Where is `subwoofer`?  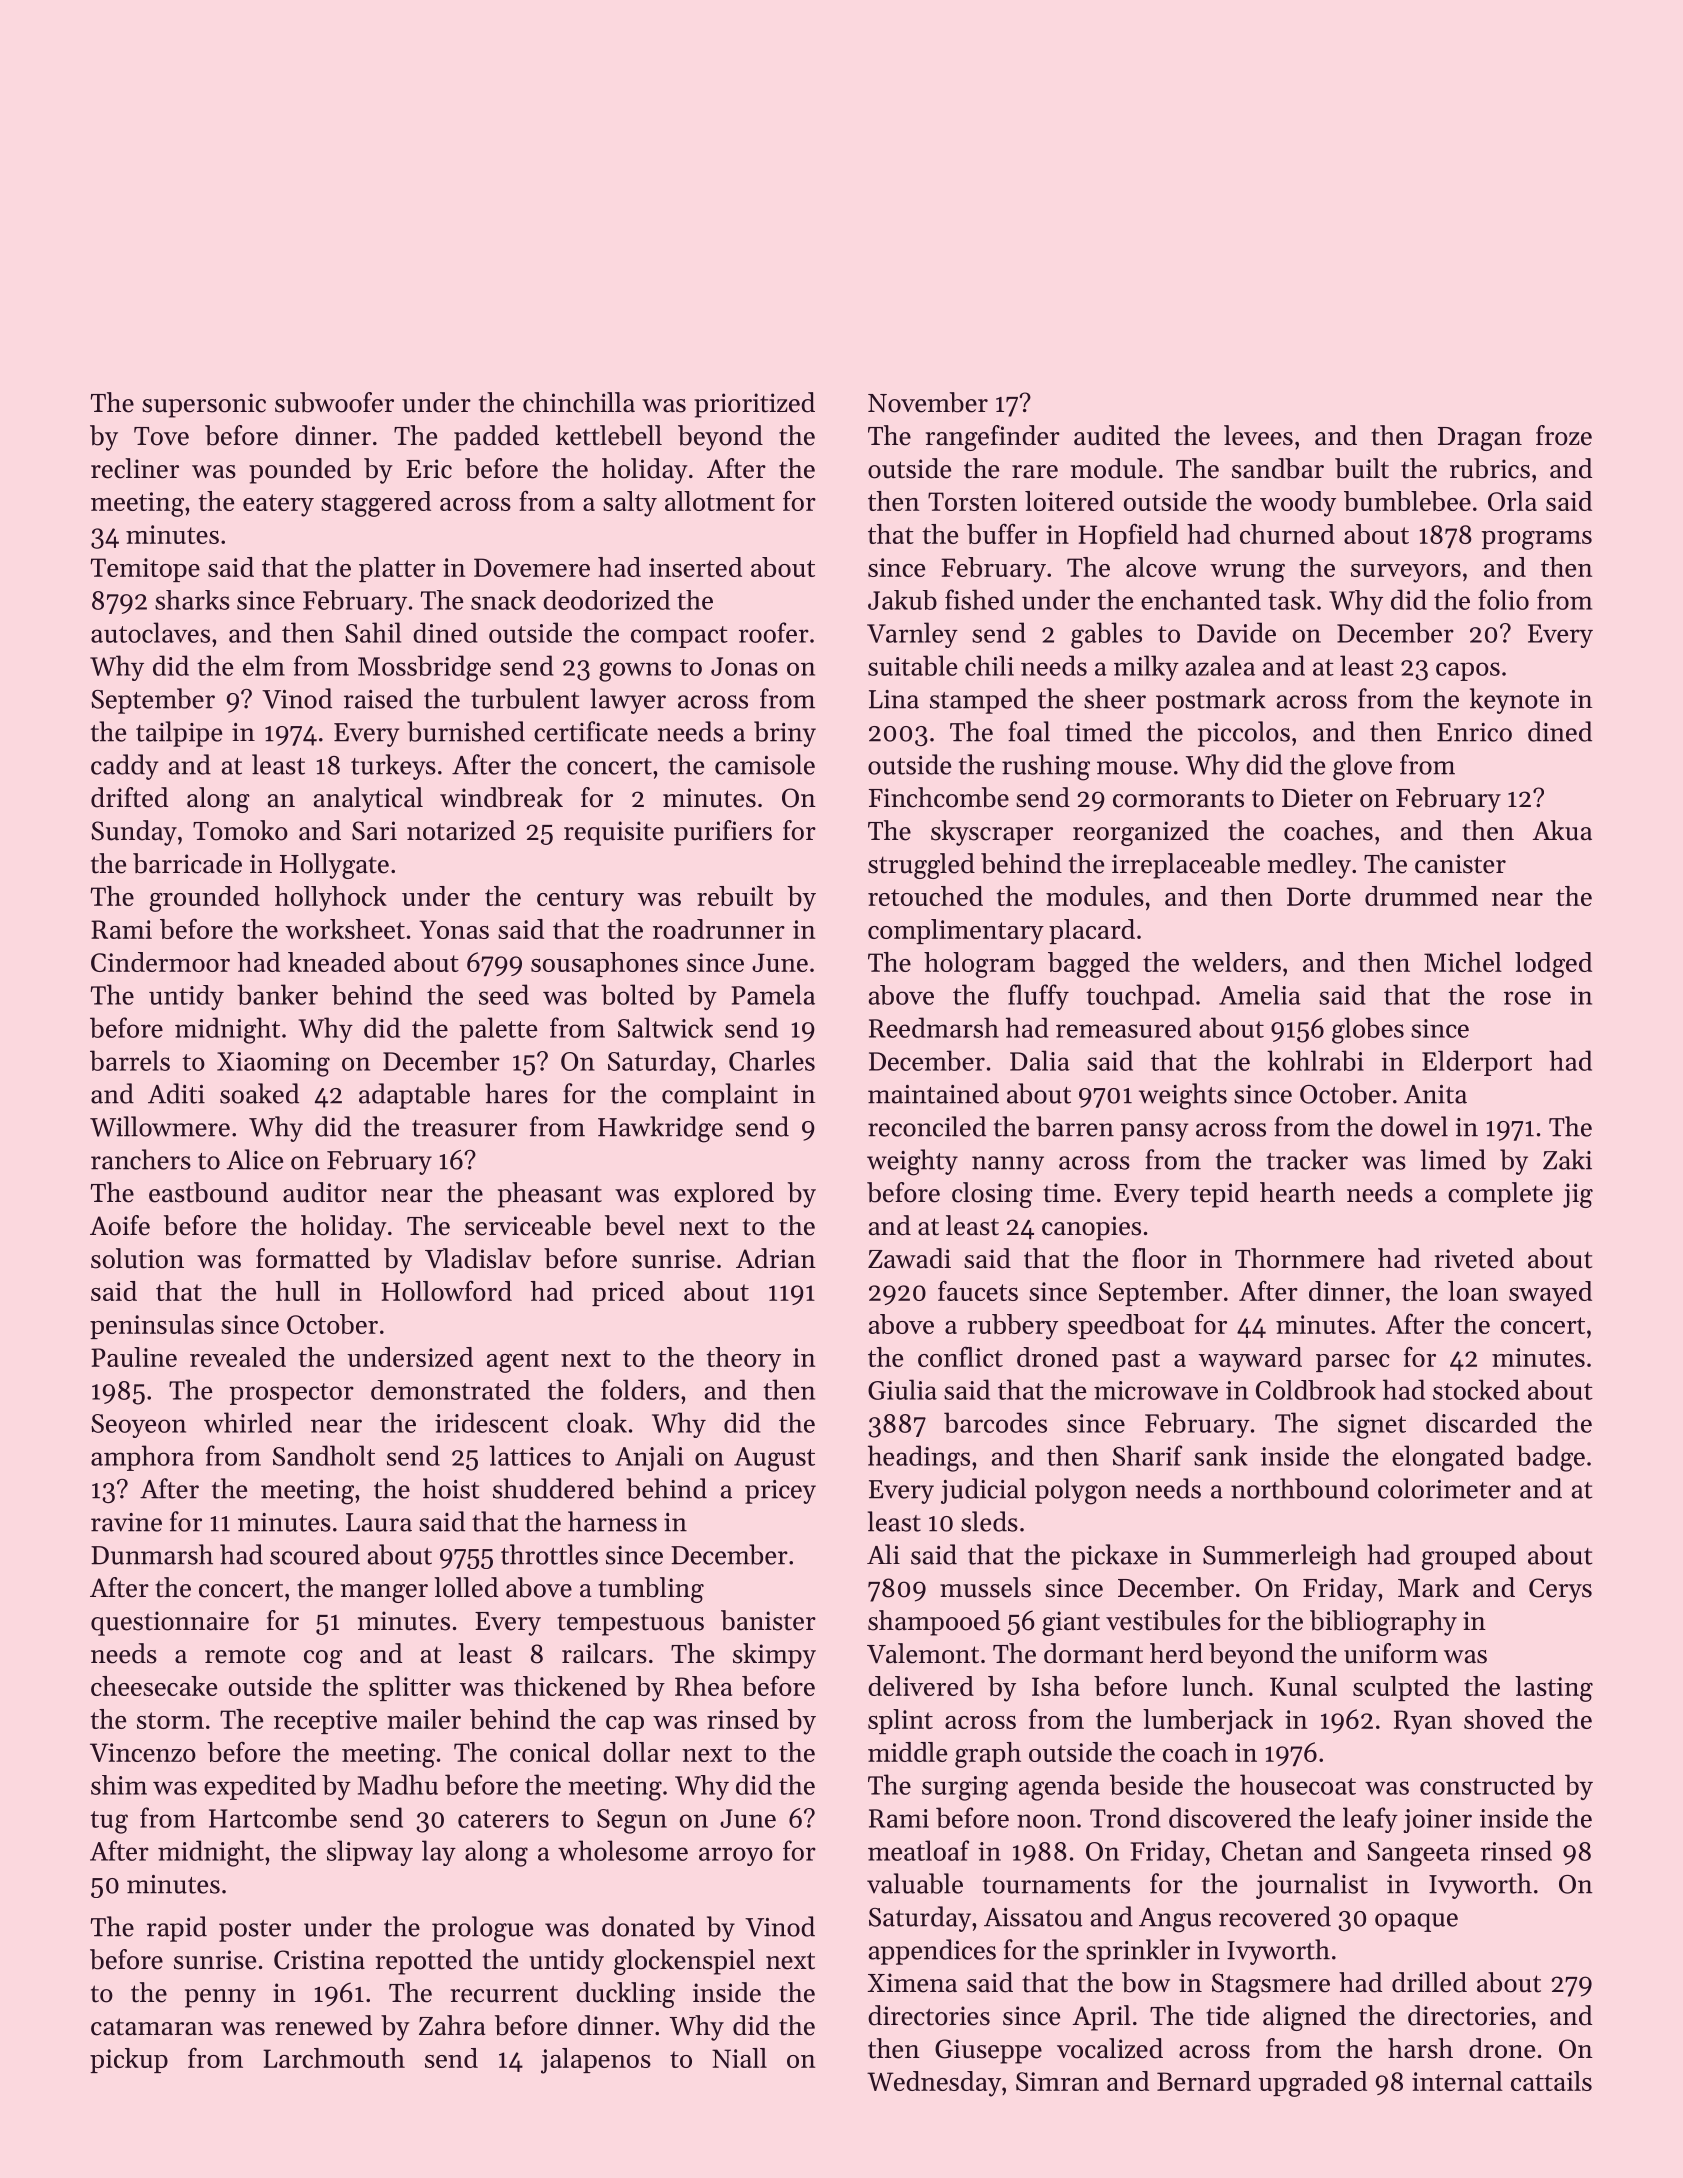 subwoofer is located at coordinates (334, 402).
